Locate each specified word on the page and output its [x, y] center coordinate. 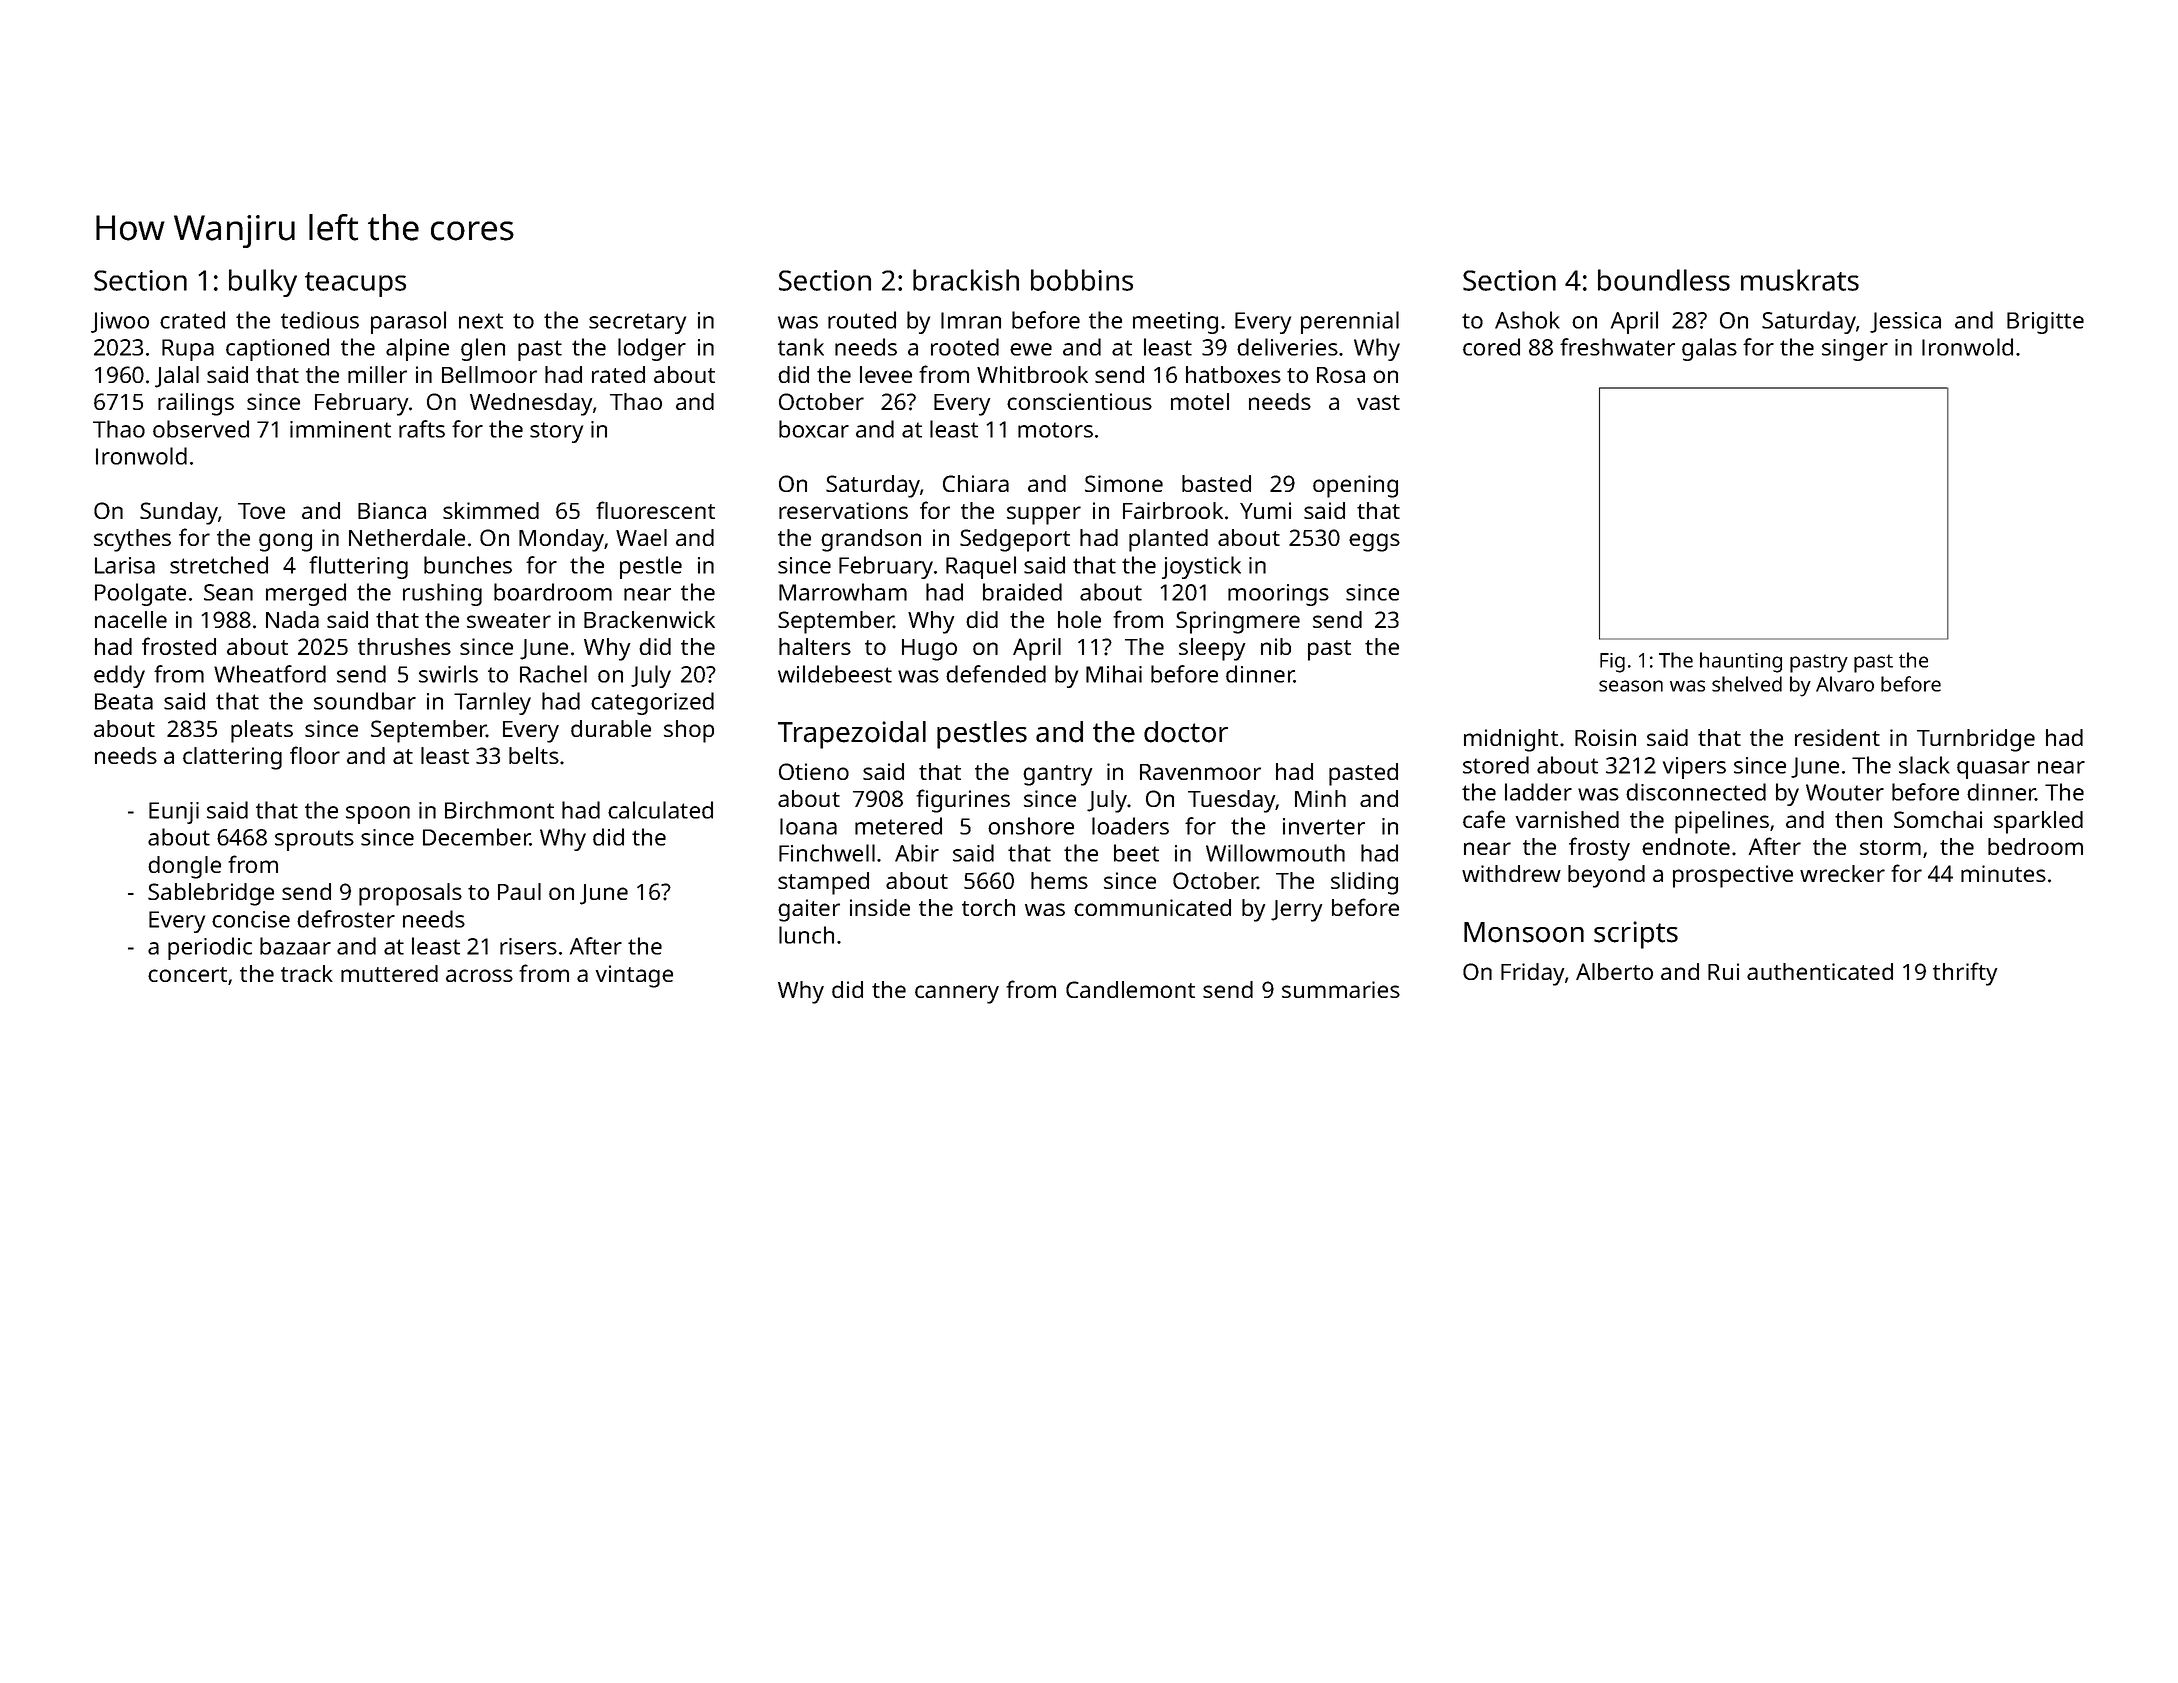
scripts [1636, 935]
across [479, 975]
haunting [1741, 662]
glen [483, 349]
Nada [292, 619]
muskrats [1800, 280]
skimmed [491, 510]
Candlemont [1130, 989]
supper [1044, 515]
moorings [1278, 595]
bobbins [1082, 280]
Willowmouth [1275, 853]
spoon [378, 815]
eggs [1374, 542]
